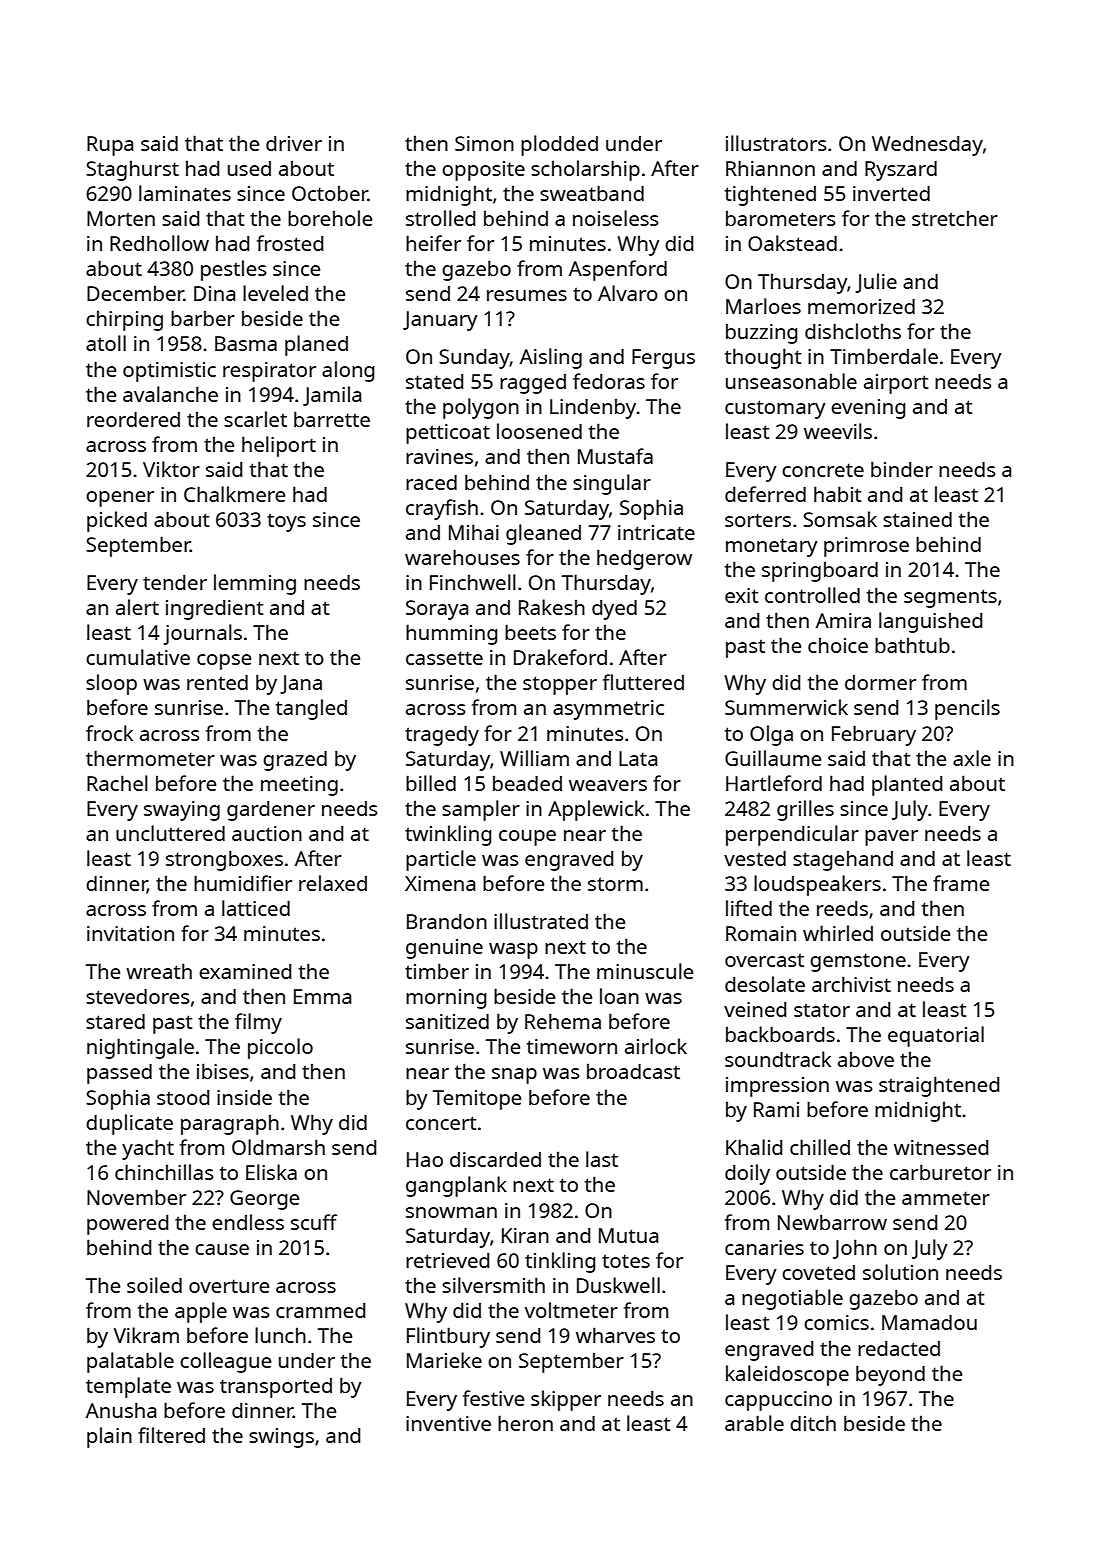 The height and width of the screenshot is (1562, 1104). I want to click on particle, so click(441, 860).
